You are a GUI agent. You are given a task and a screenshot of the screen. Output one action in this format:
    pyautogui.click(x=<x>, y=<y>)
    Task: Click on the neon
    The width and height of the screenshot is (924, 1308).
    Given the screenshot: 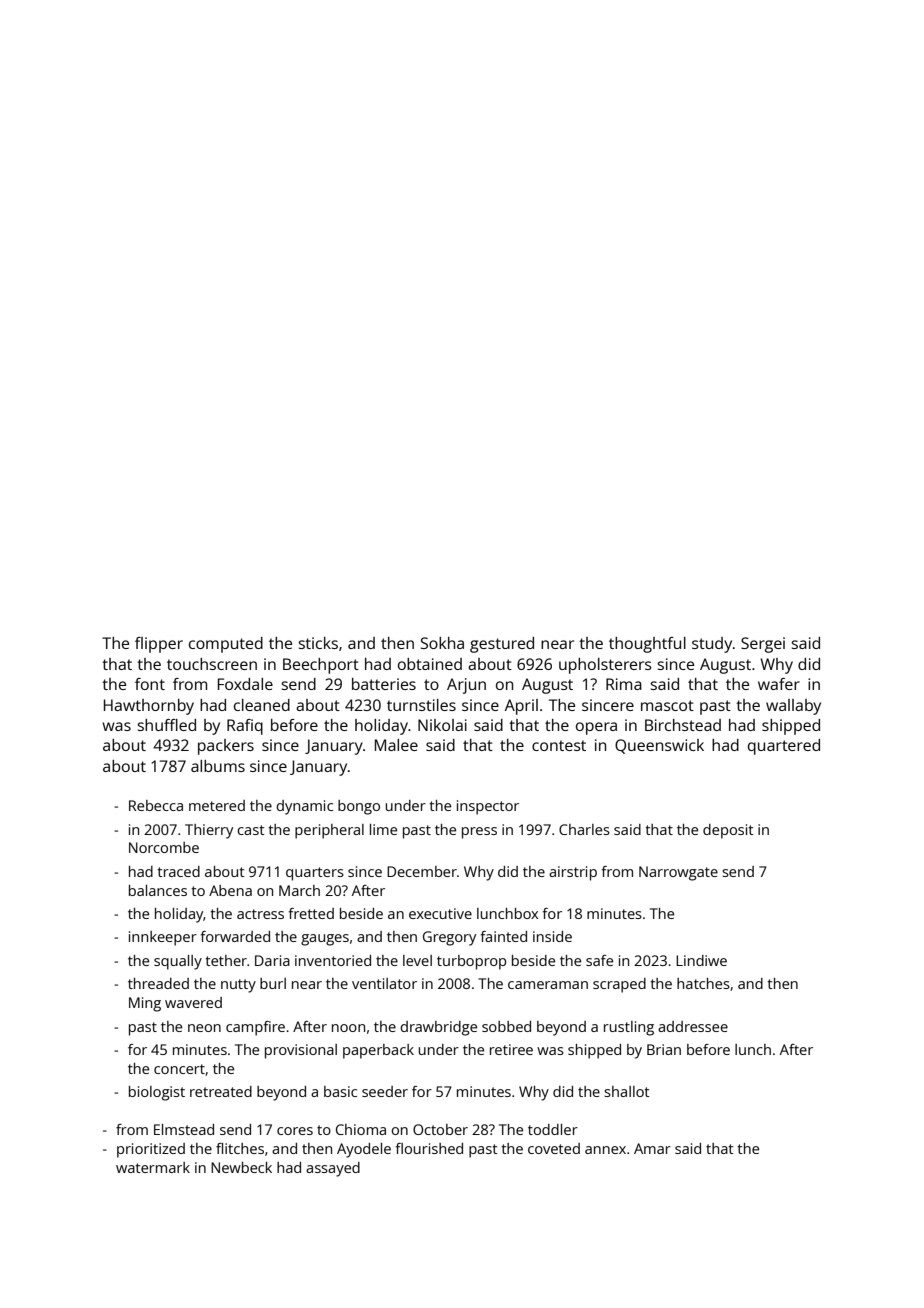 What is the action you would take?
    pyautogui.click(x=204, y=1028)
